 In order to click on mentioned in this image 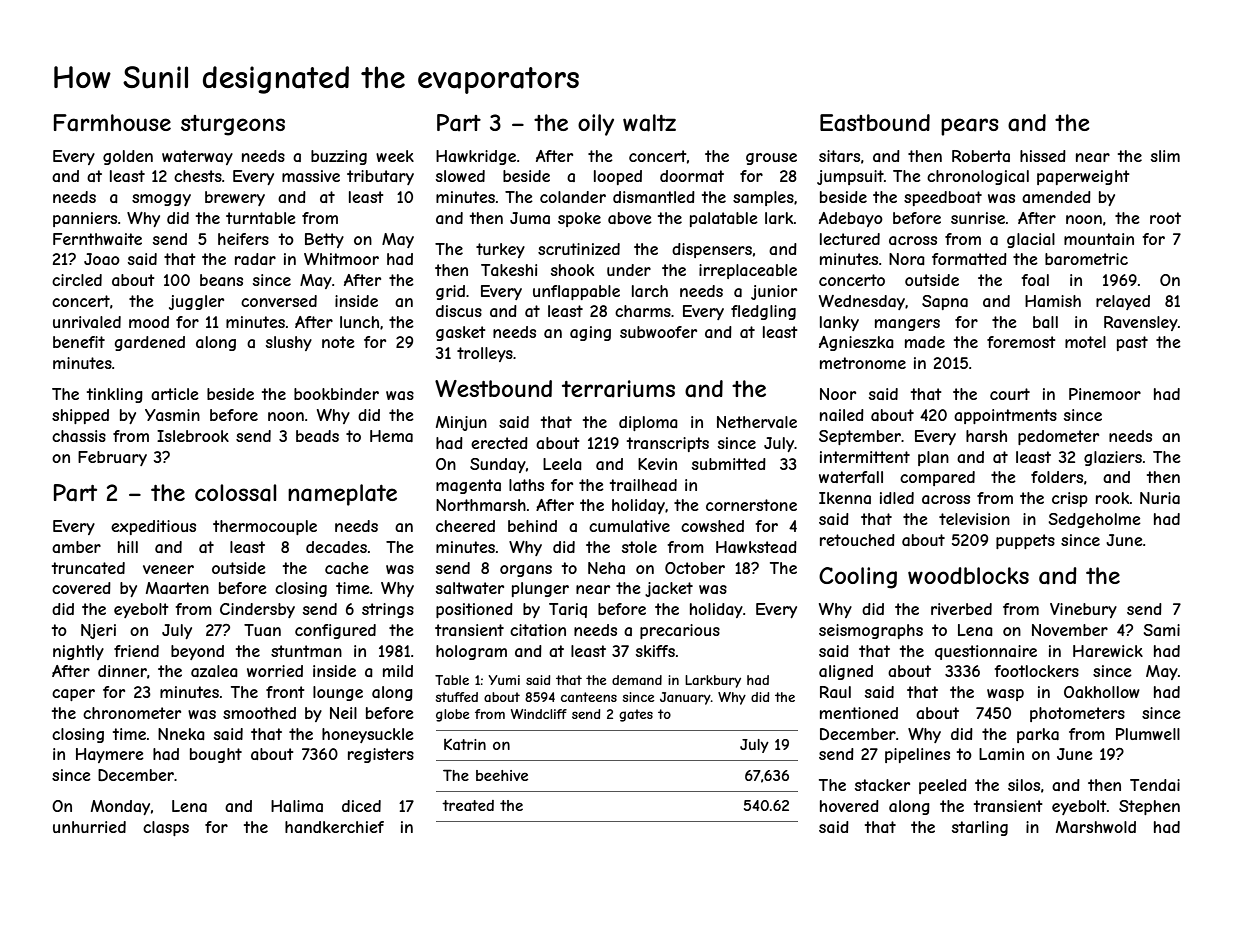, I will do `click(859, 713)`.
